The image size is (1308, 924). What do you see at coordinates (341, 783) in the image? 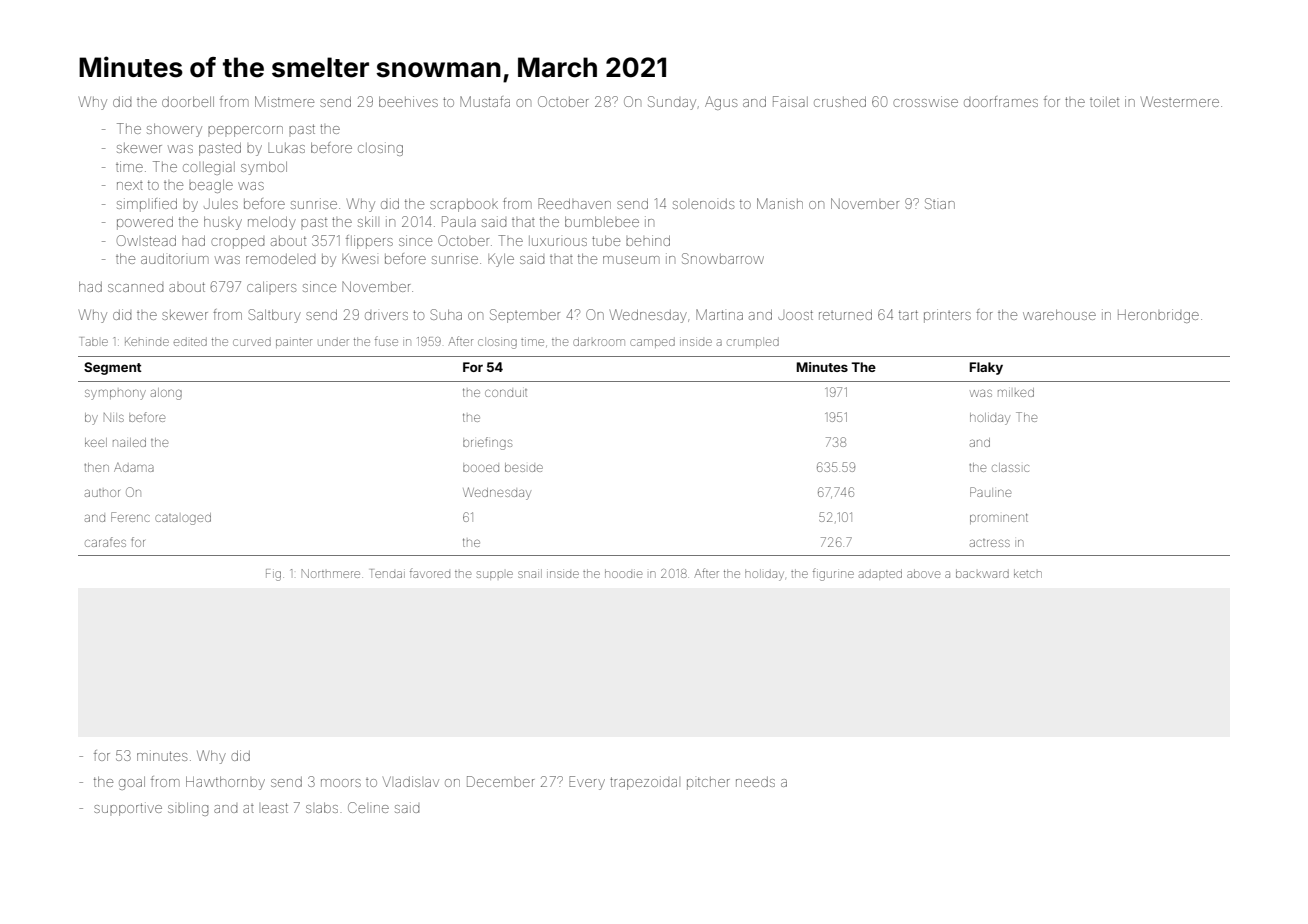
I see `moors` at bounding box center [341, 783].
